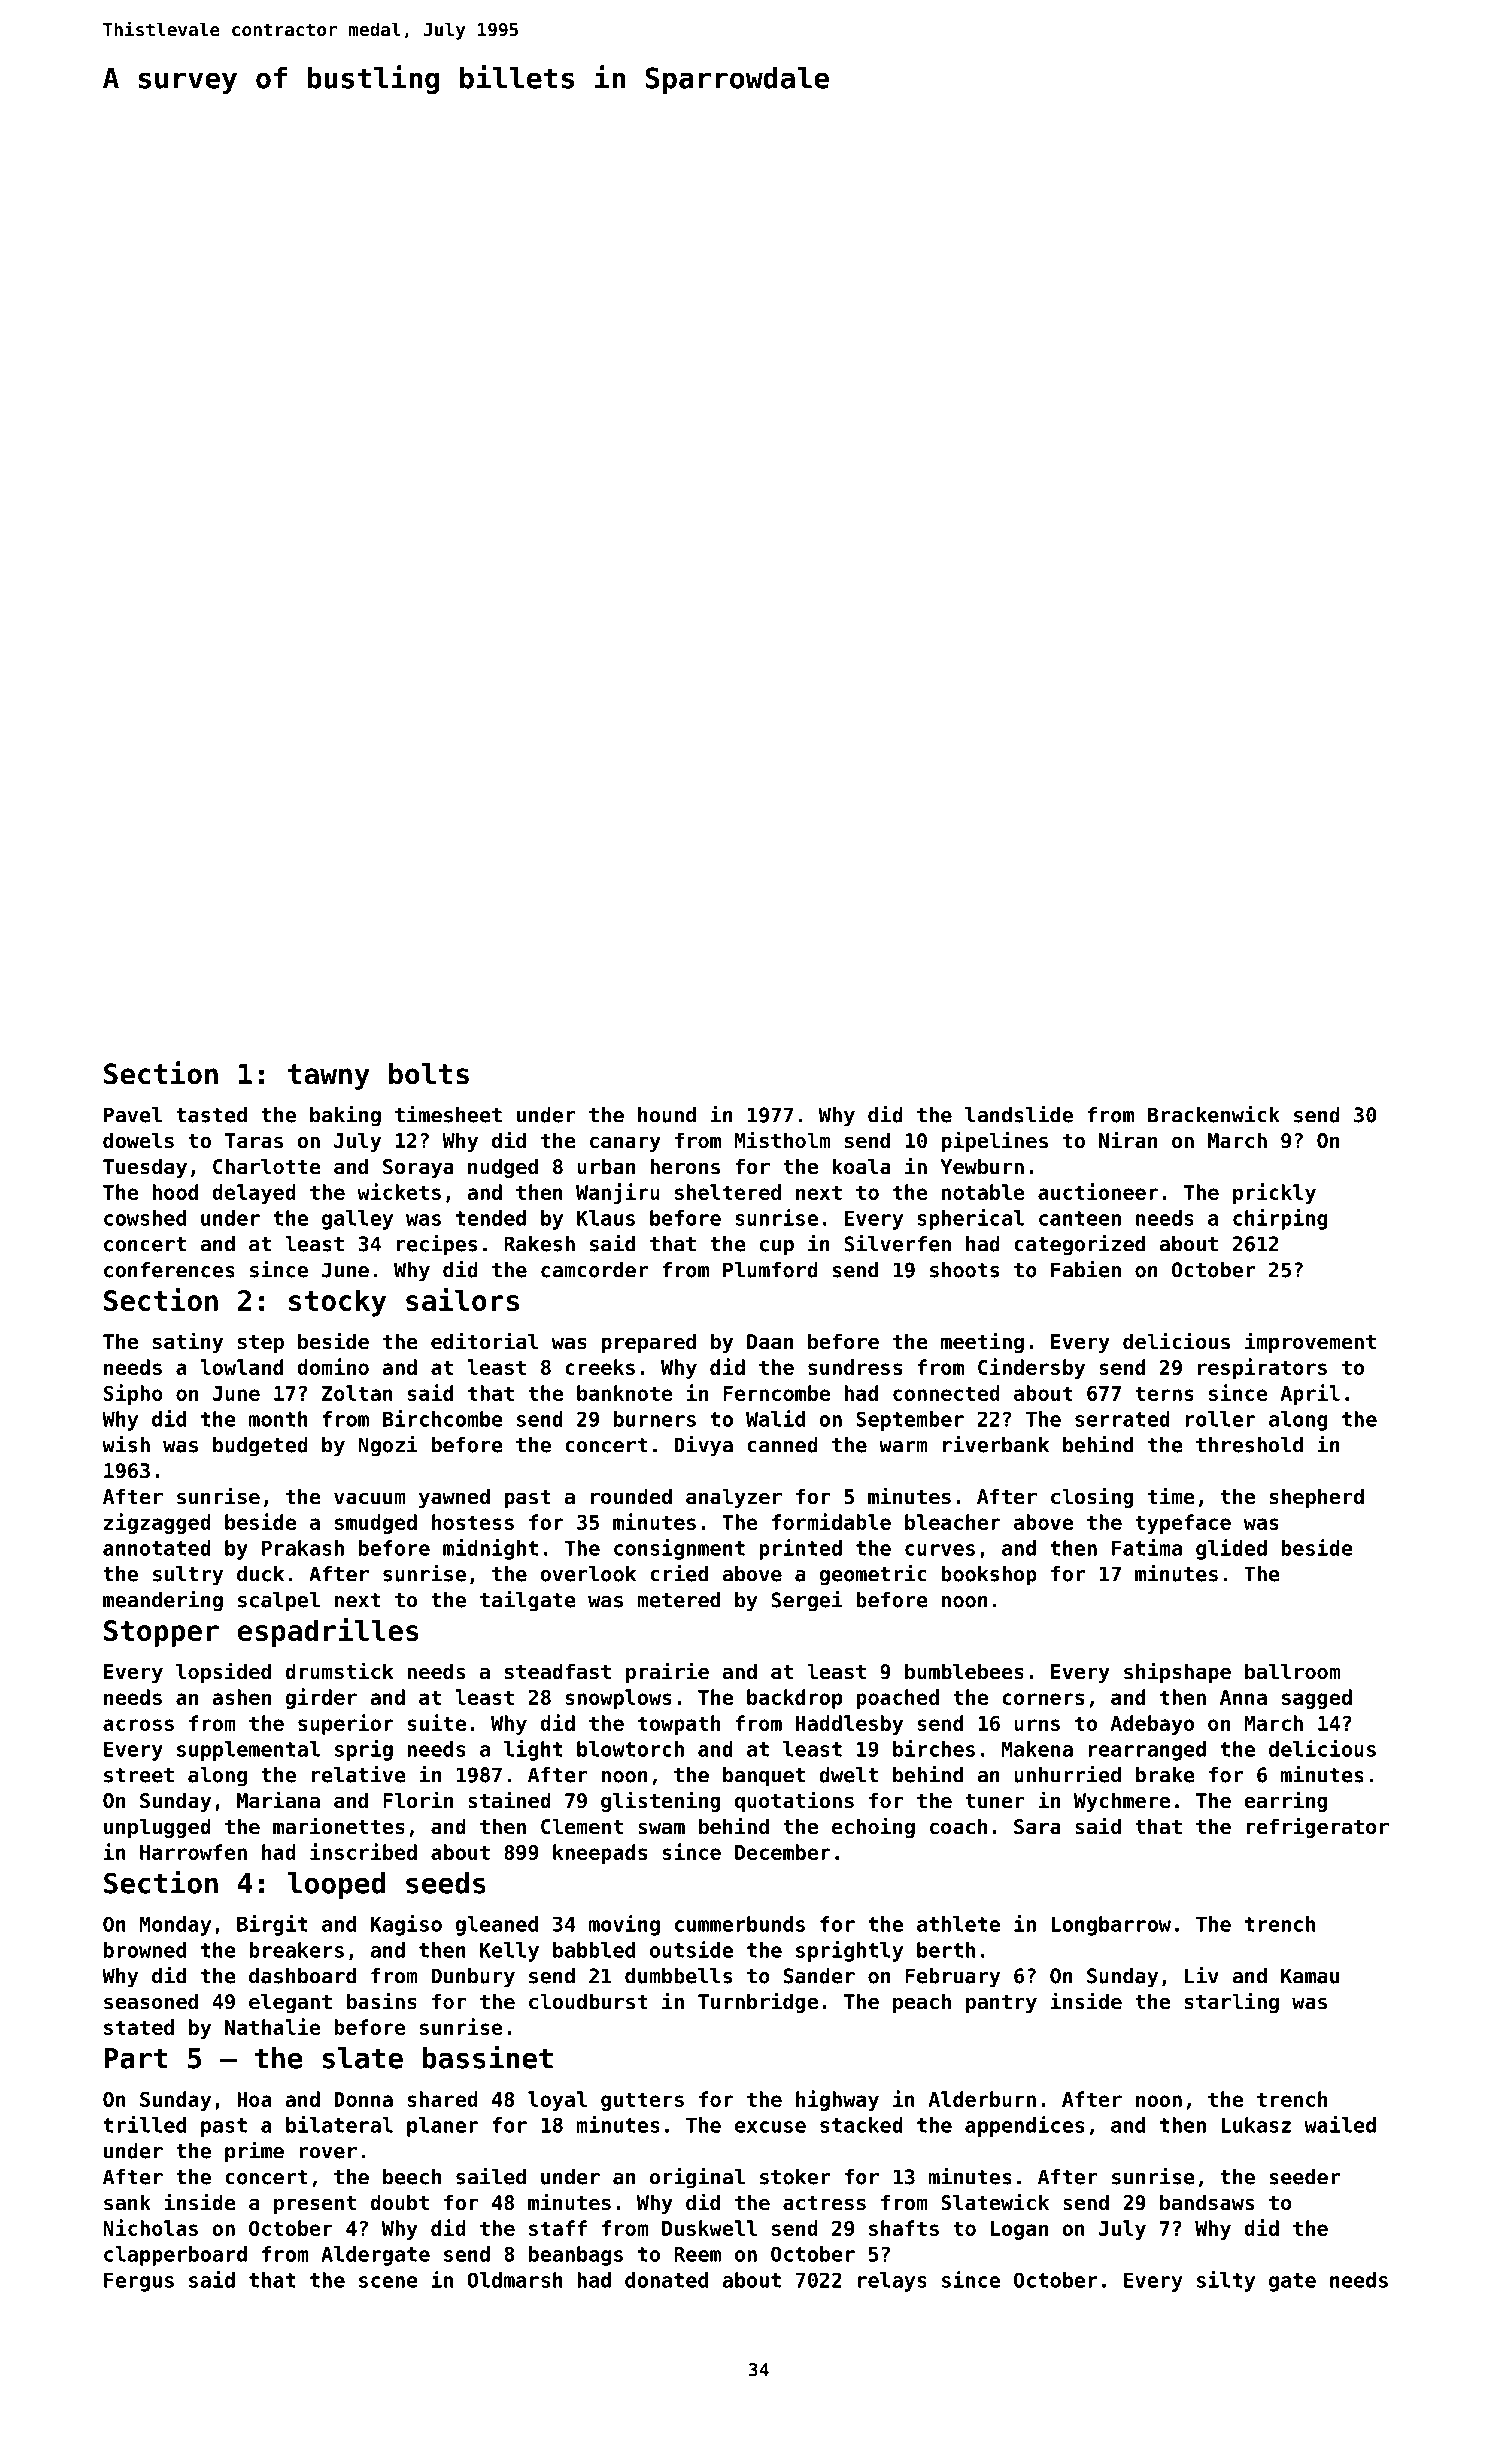 This screenshot has height=2464, width=1496. I want to click on steadfast, so click(558, 1671).
